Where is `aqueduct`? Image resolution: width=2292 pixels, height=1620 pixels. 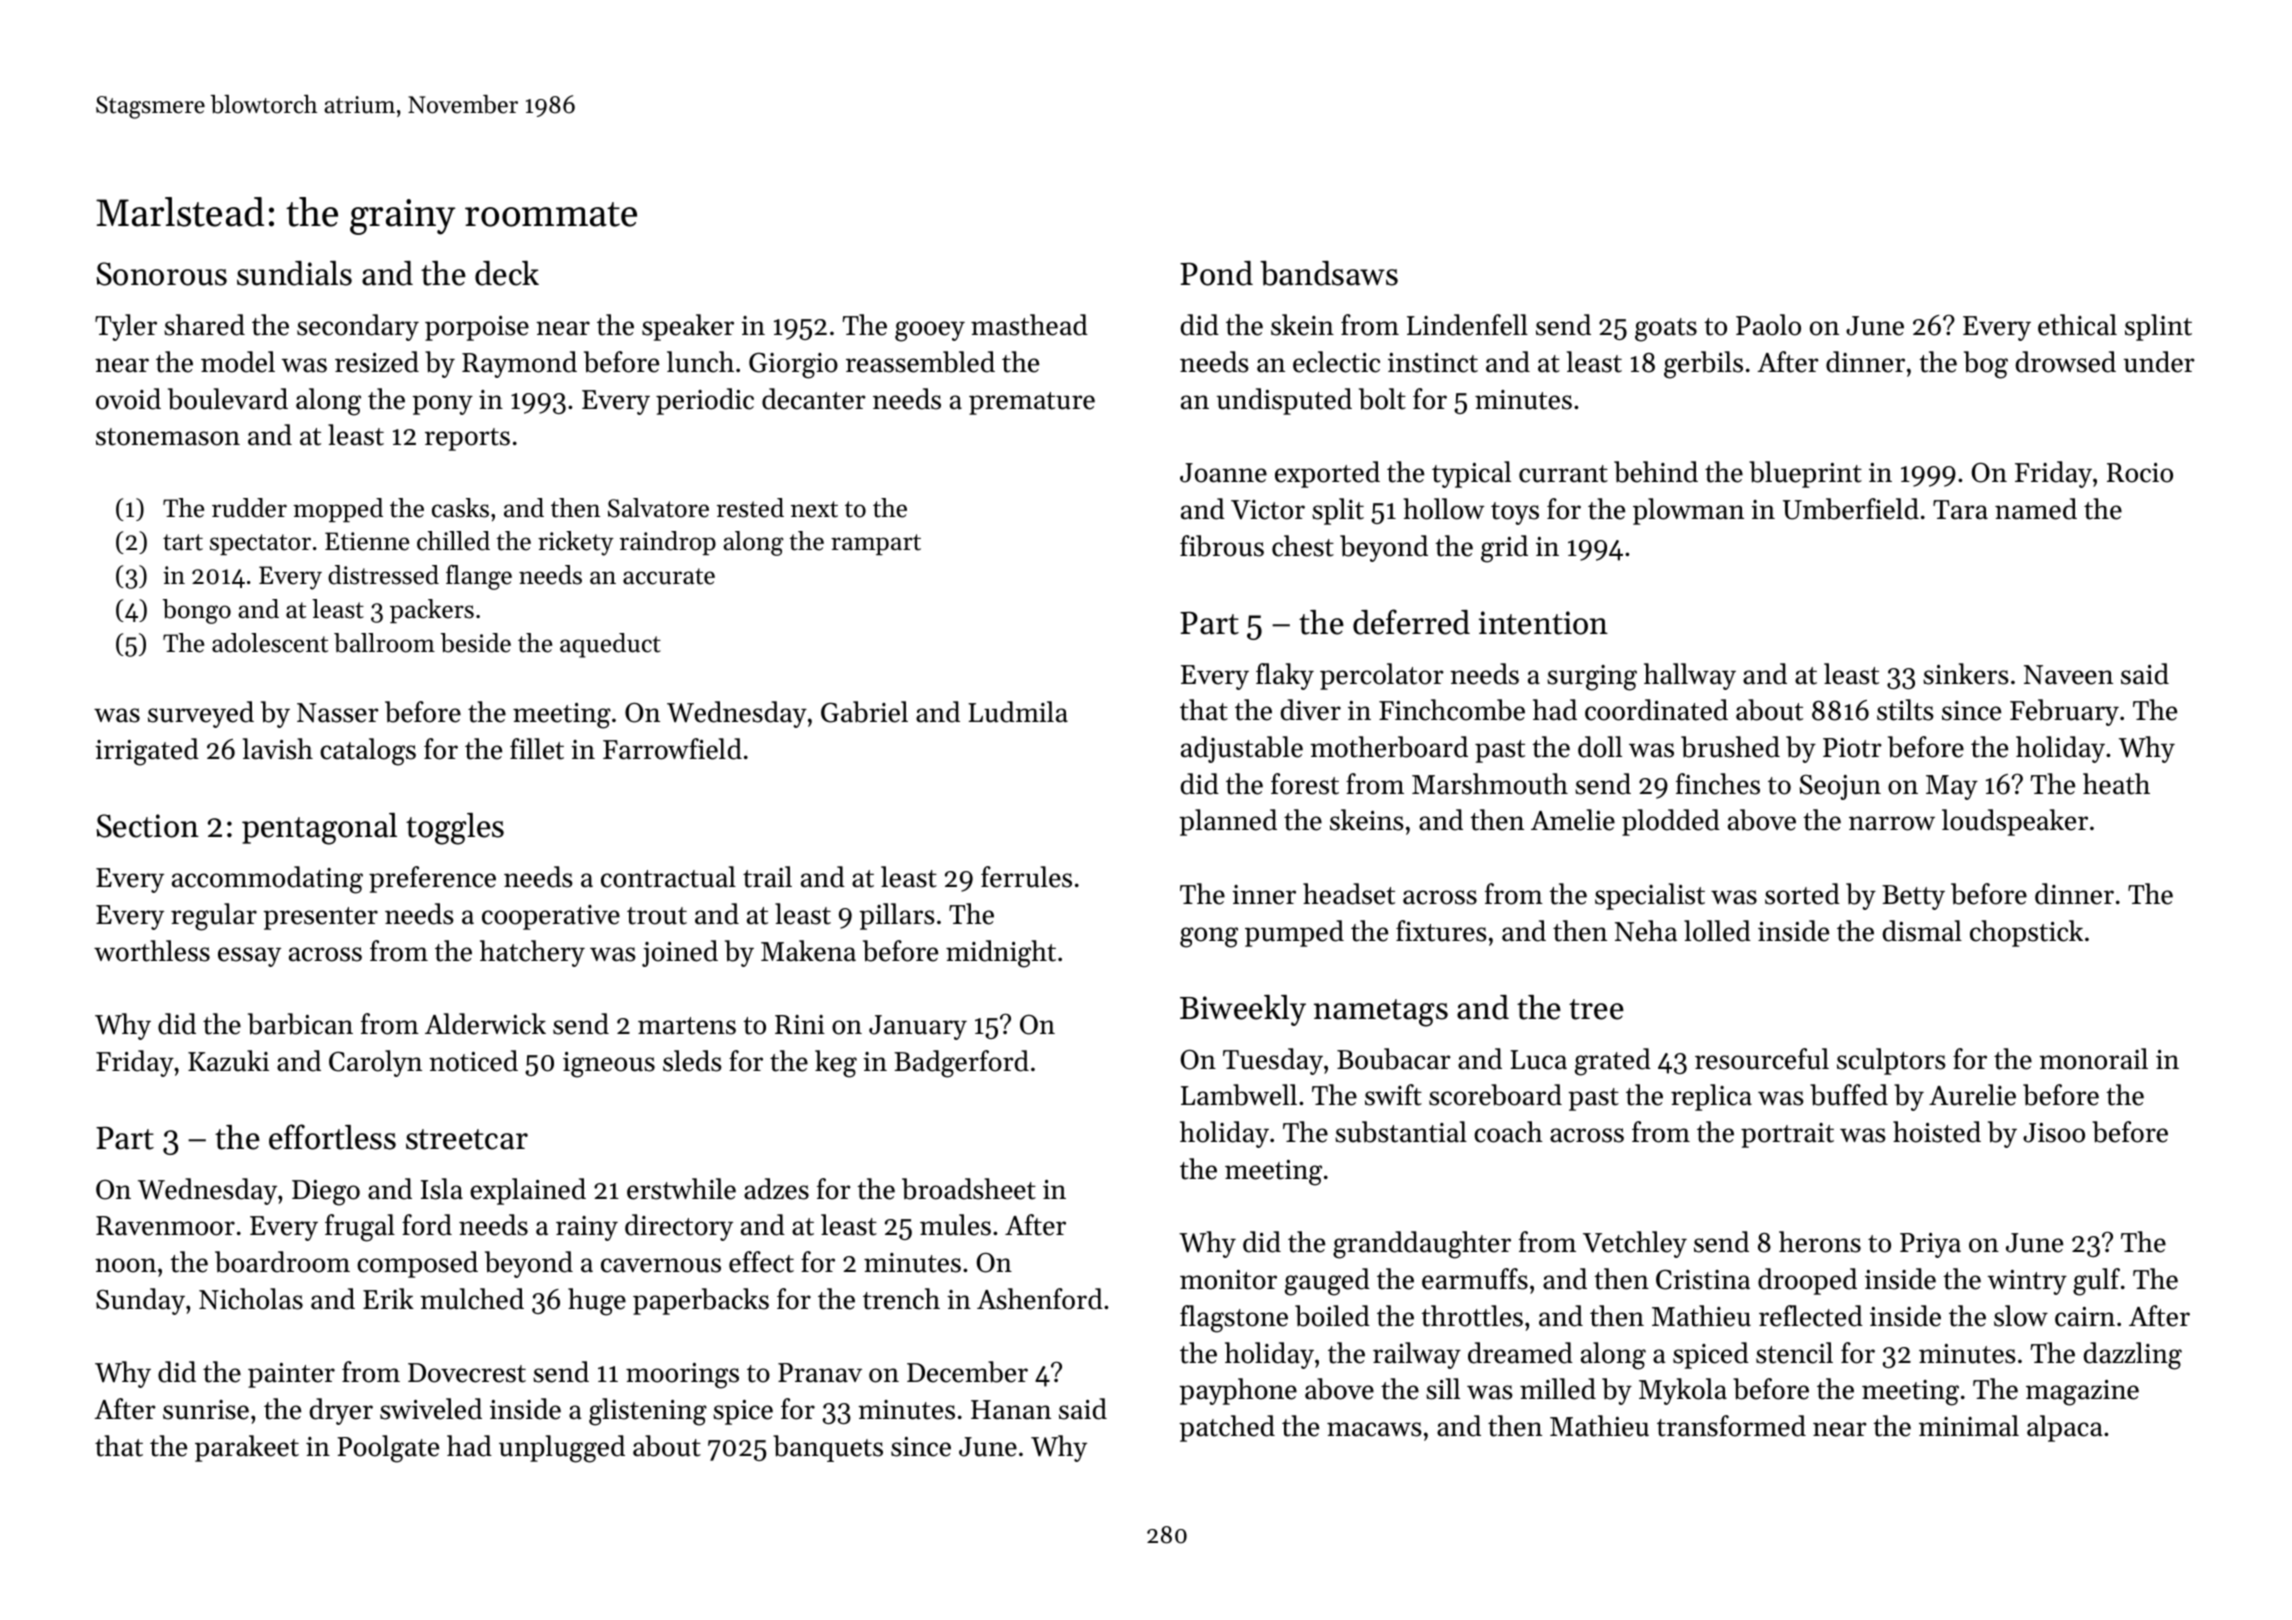 aqueduct is located at coordinates (610, 645).
